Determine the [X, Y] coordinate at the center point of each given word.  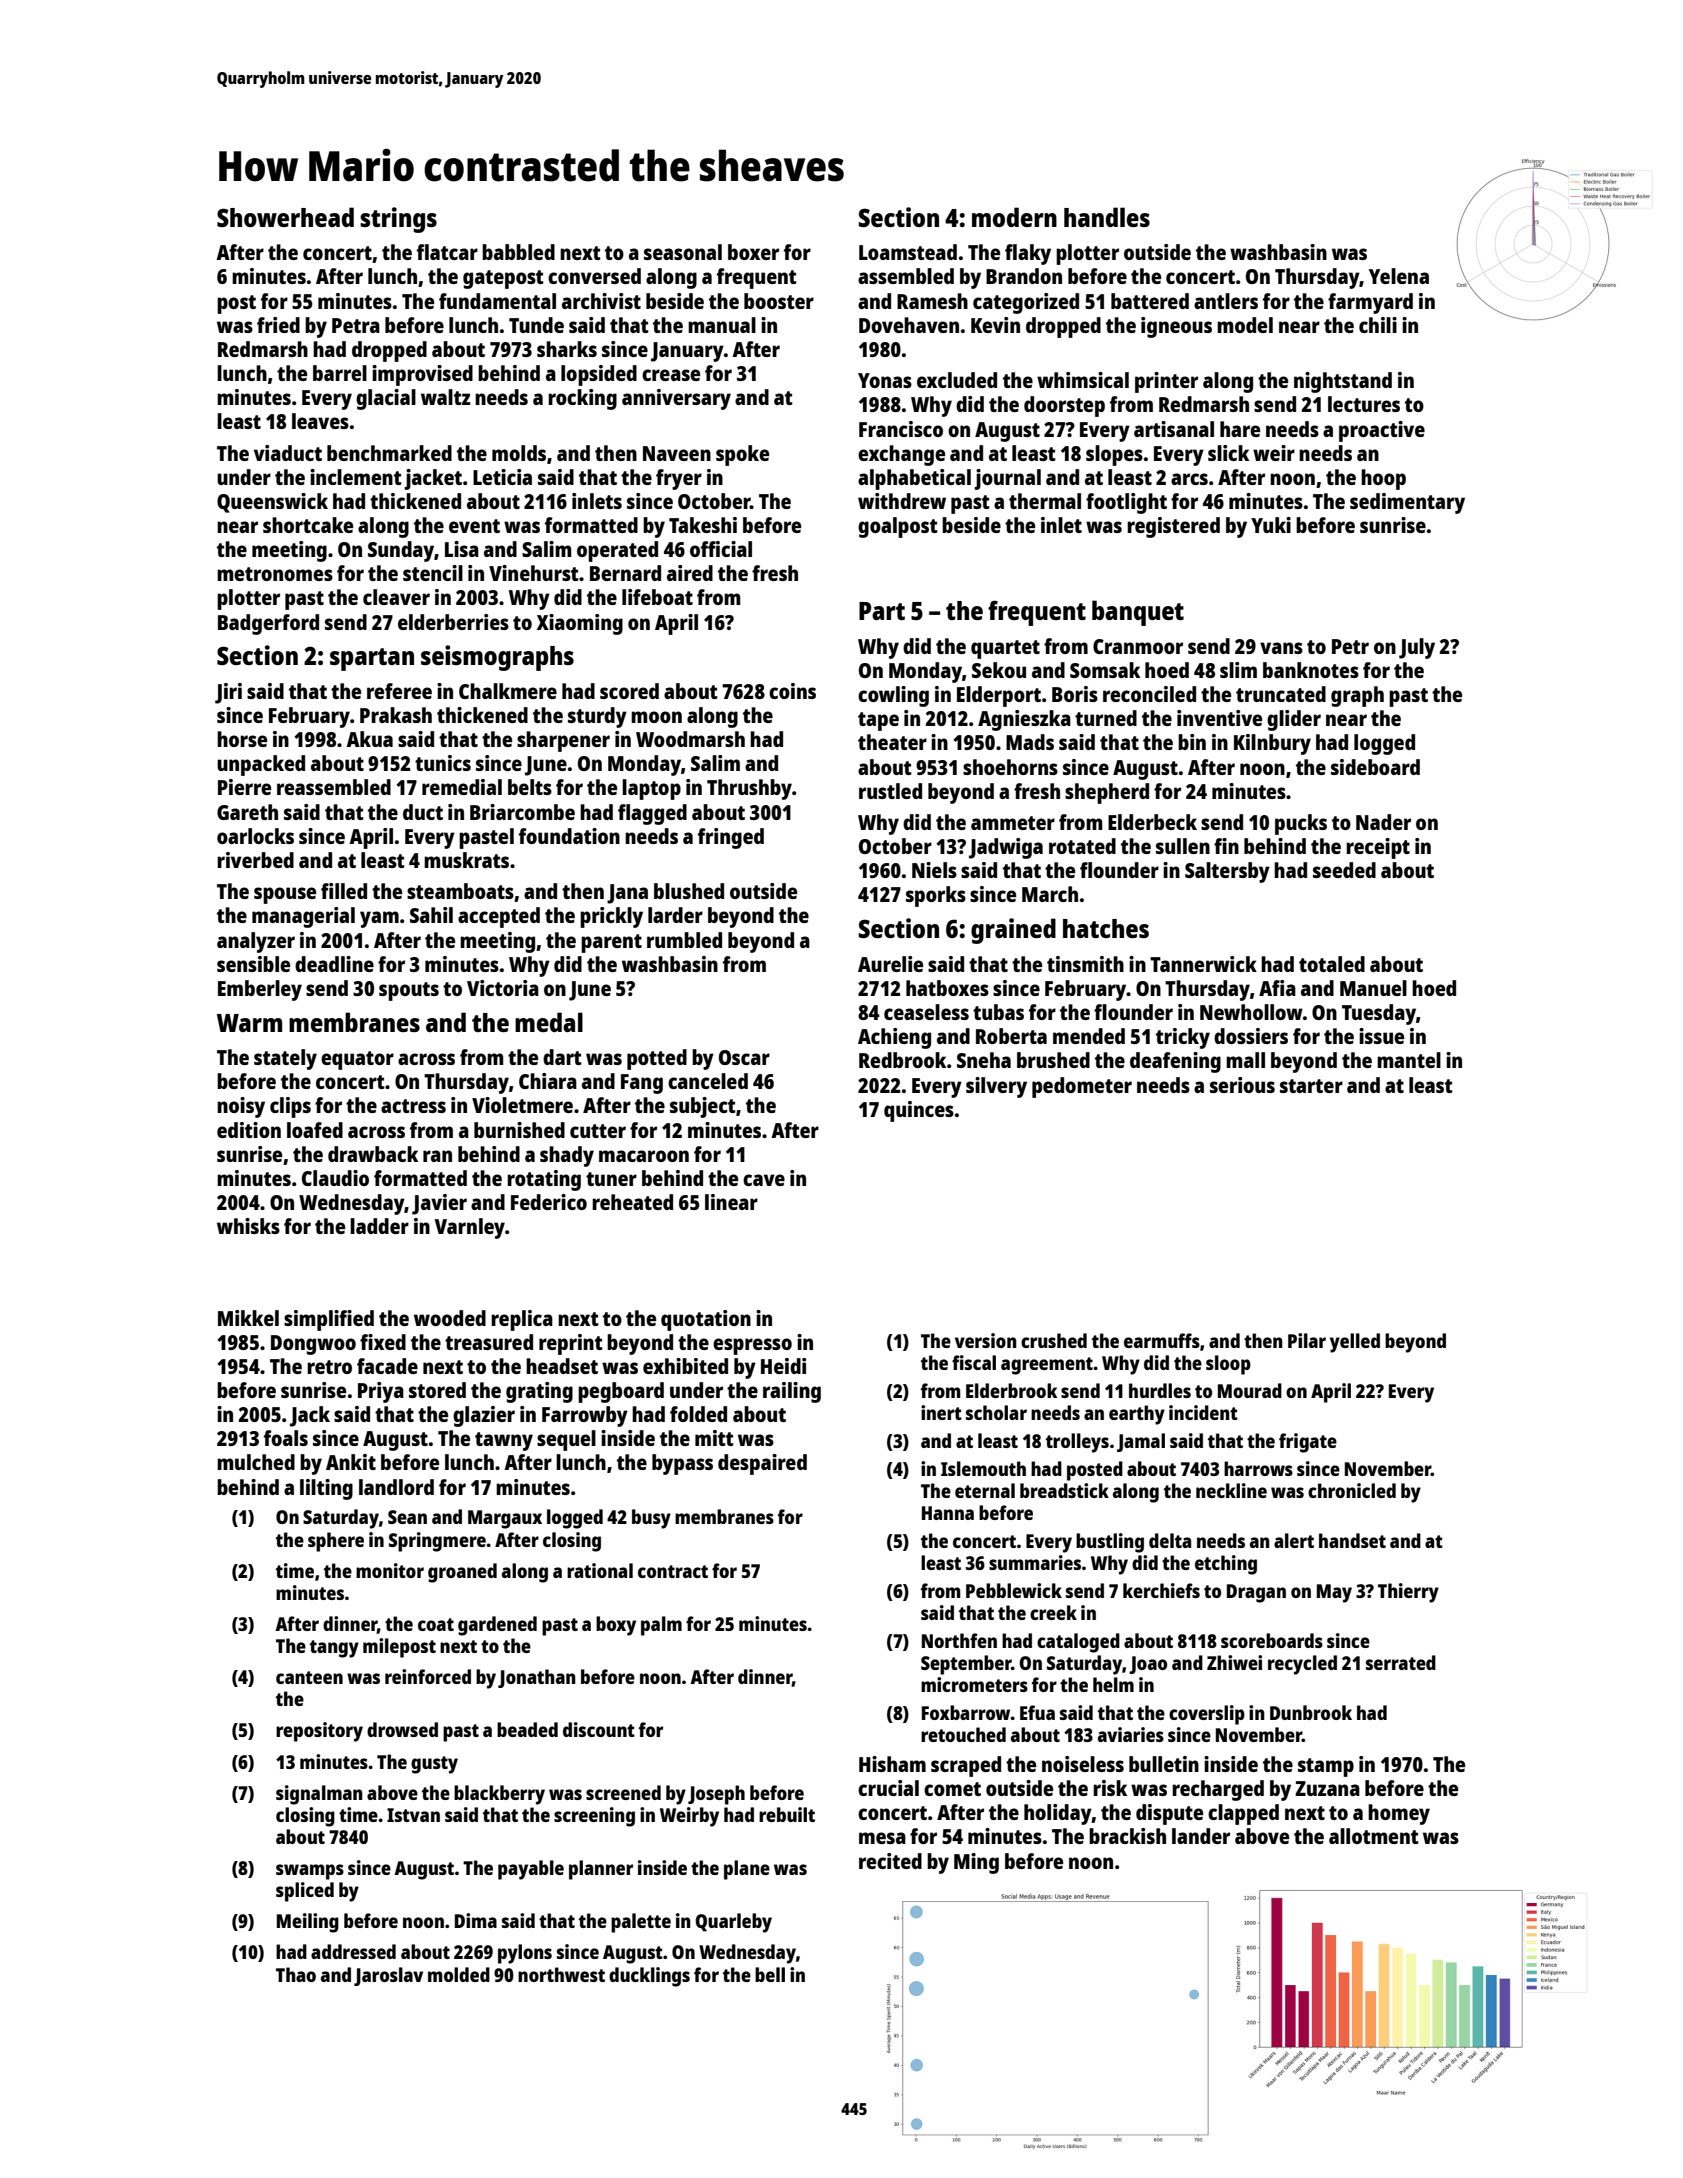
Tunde [536, 325]
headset [562, 1366]
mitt [714, 1438]
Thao [296, 1974]
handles [1107, 217]
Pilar [1307, 1340]
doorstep [1064, 406]
